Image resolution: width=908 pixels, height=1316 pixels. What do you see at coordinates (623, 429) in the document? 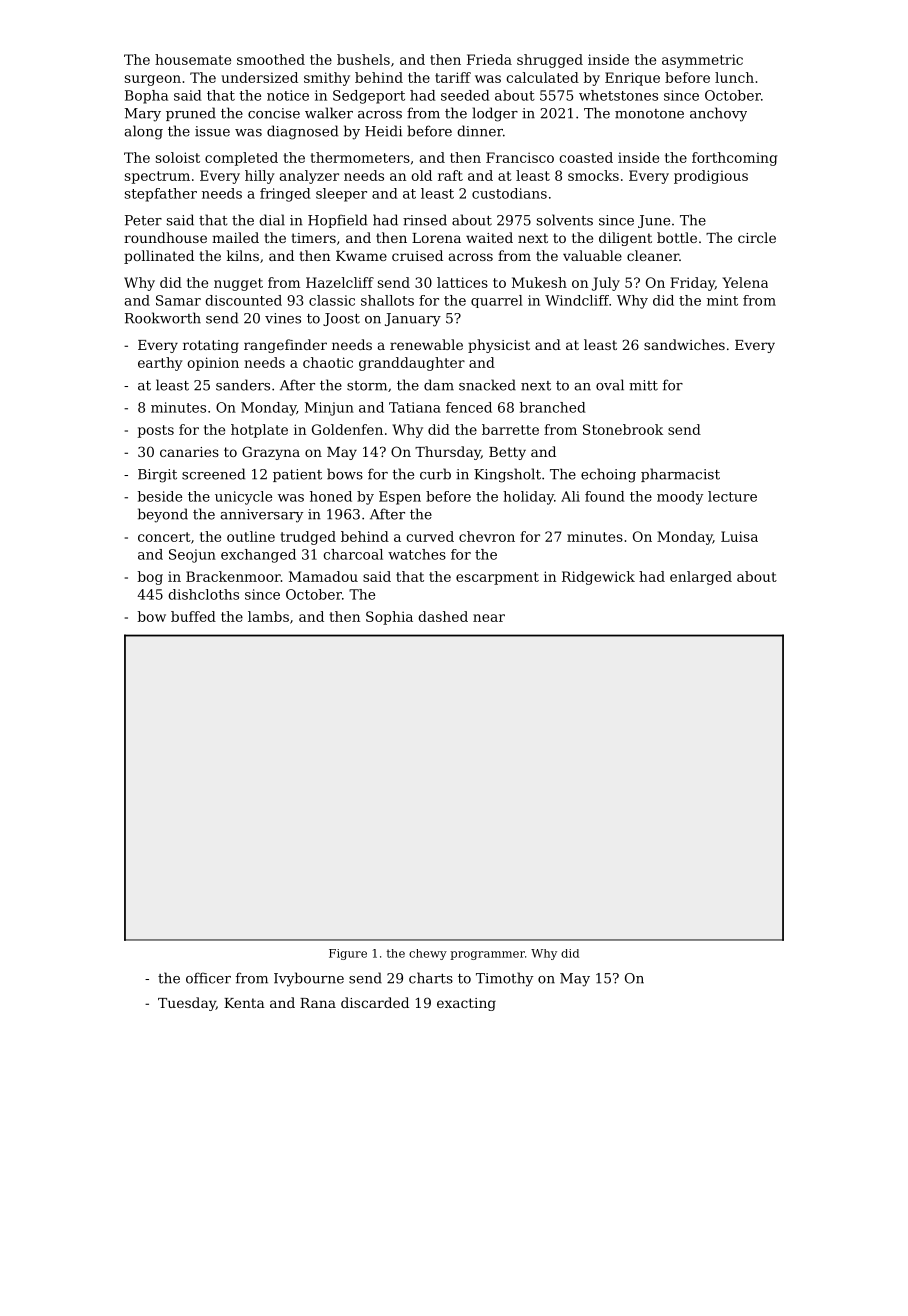
I see `Stonebrook` at bounding box center [623, 429].
